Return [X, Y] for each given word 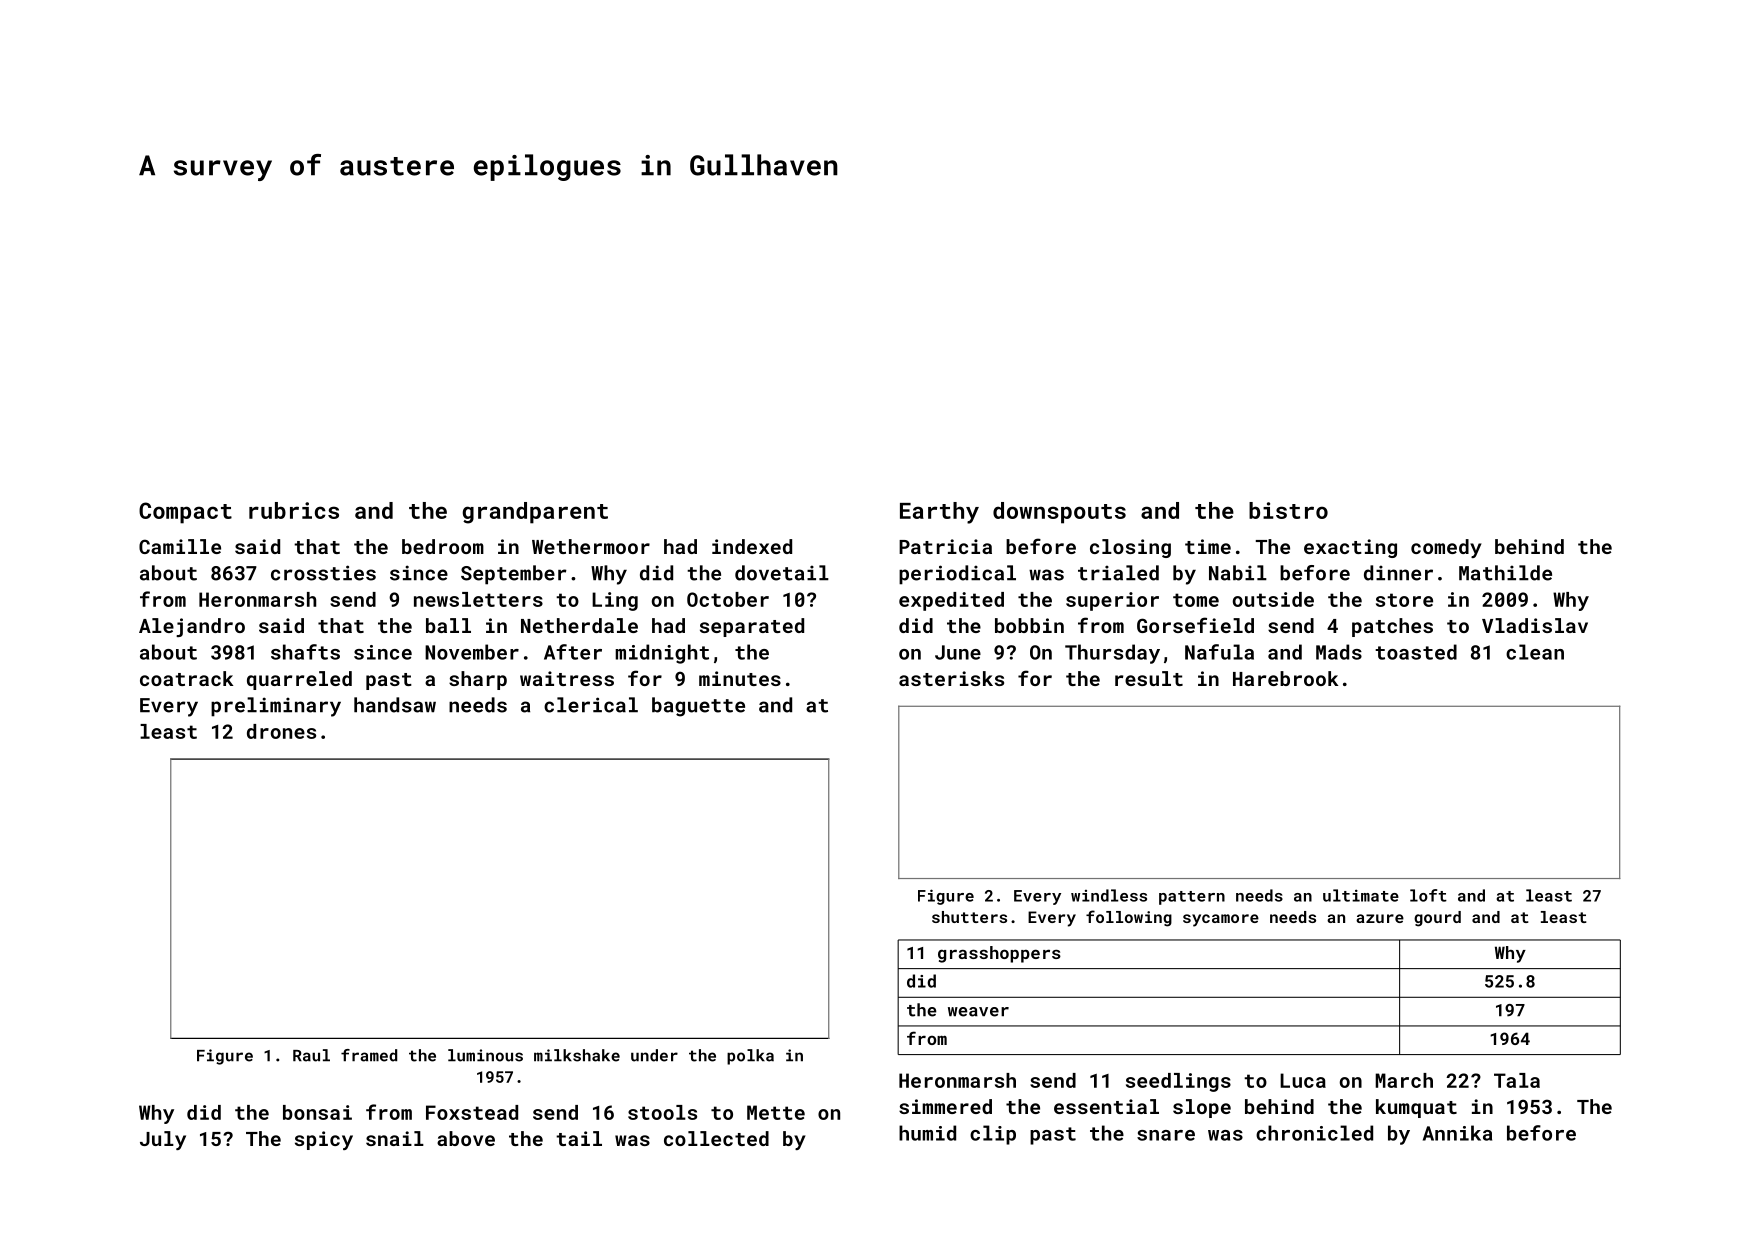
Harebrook [1285, 678]
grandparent [535, 513]
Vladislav [1535, 625]
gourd [1437, 919]
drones [281, 731]
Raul [311, 1055]
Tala [1517, 1080]
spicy [324, 1140]
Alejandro [192, 627]
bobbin [1029, 625]
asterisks [951, 678]
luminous [485, 1055]
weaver [978, 1012]
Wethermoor [591, 546]
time [1208, 546]
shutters [969, 917]
